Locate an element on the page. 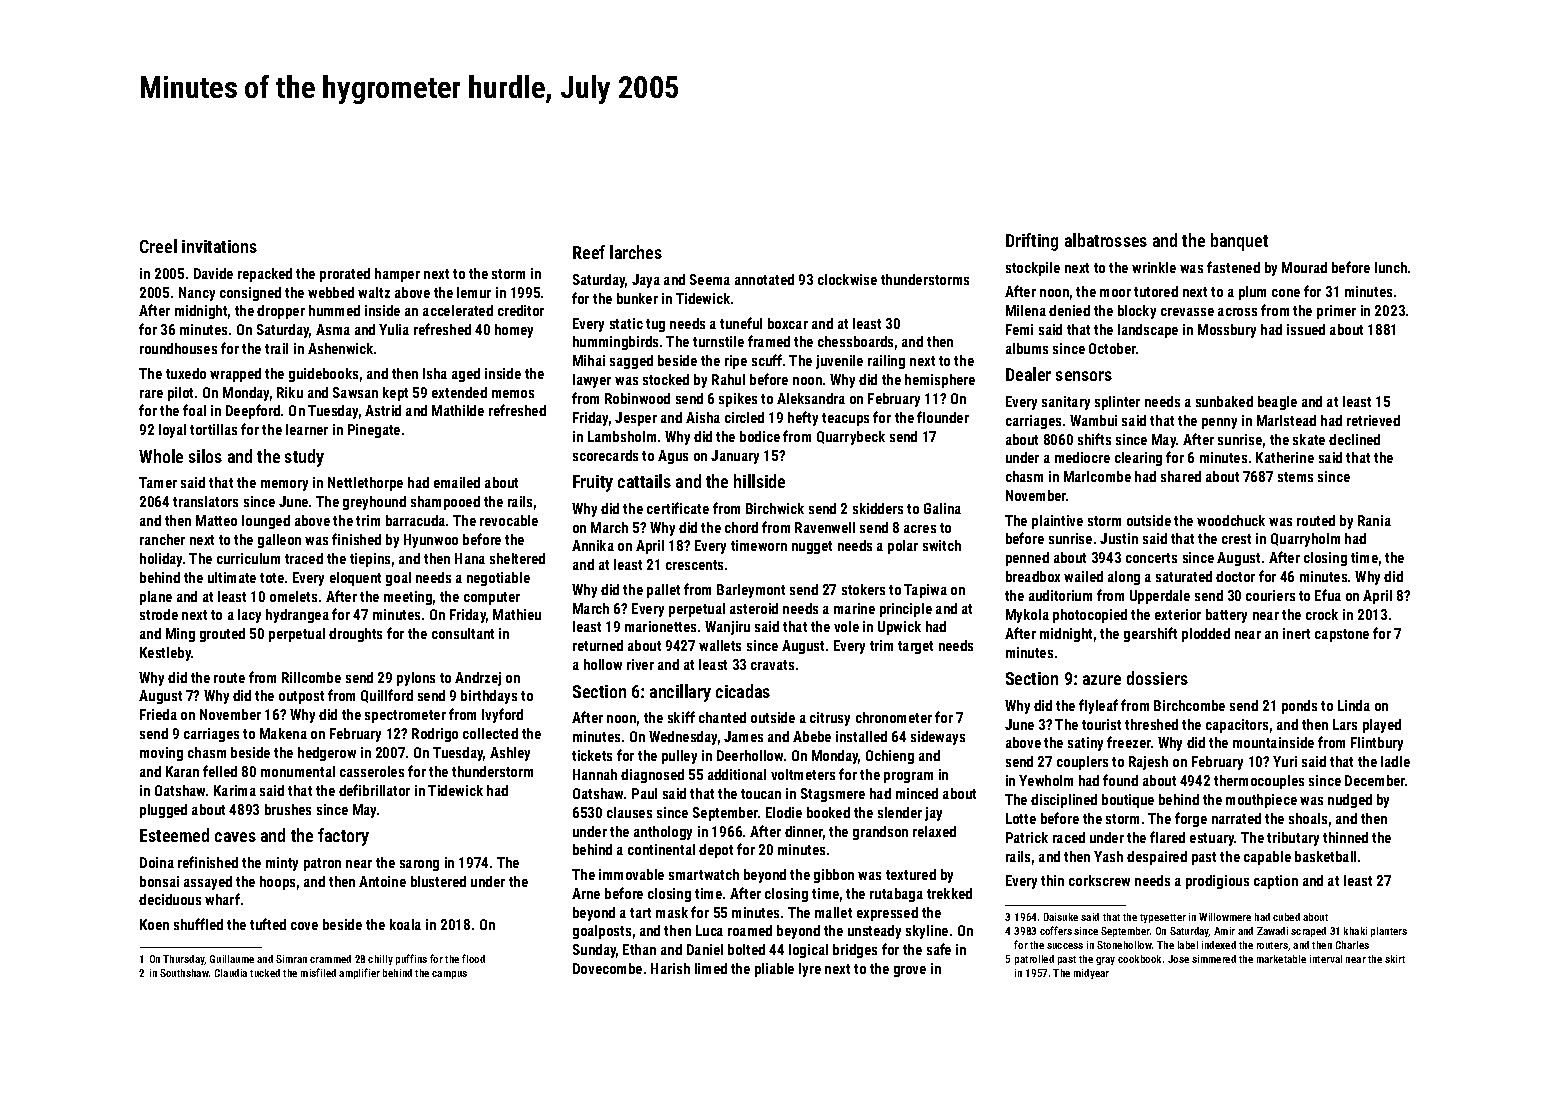 The width and height of the page is (1552, 1097). relaxed is located at coordinates (934, 831).
